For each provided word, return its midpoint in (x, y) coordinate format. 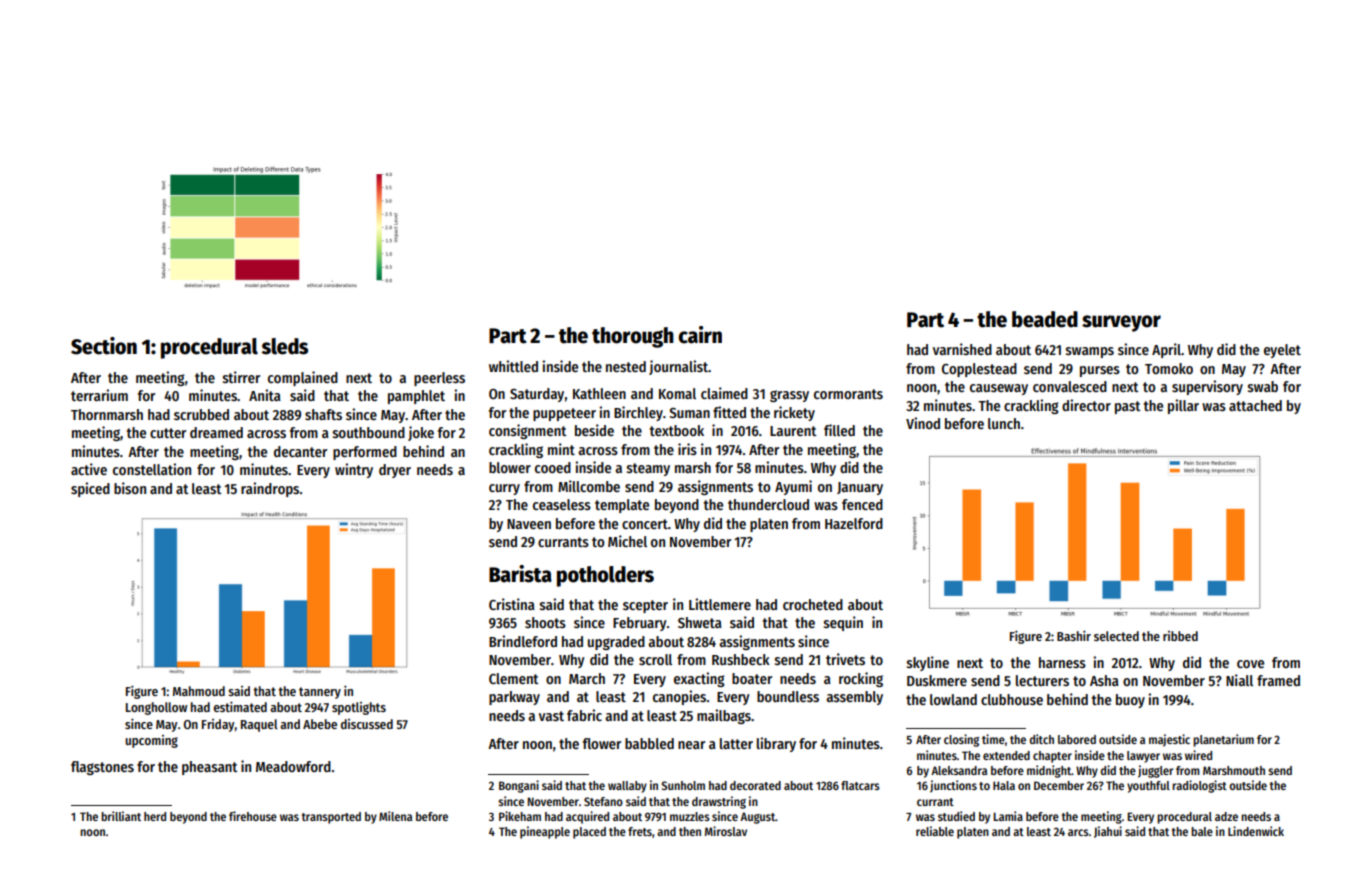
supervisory (1207, 387)
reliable (935, 831)
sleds (284, 346)
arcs (1078, 832)
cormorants (848, 394)
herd (155, 816)
